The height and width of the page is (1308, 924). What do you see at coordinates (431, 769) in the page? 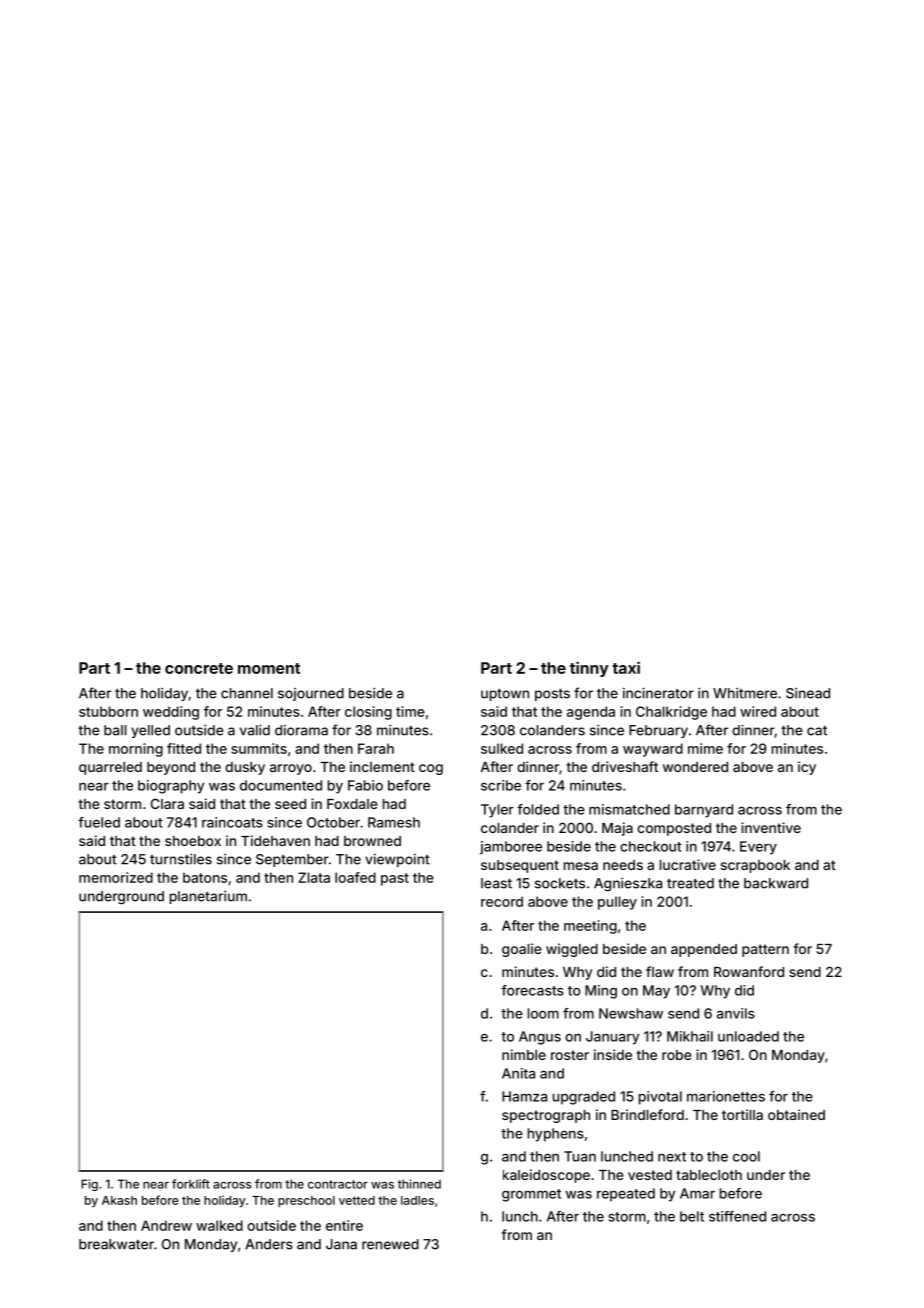
I see `cog` at bounding box center [431, 769].
